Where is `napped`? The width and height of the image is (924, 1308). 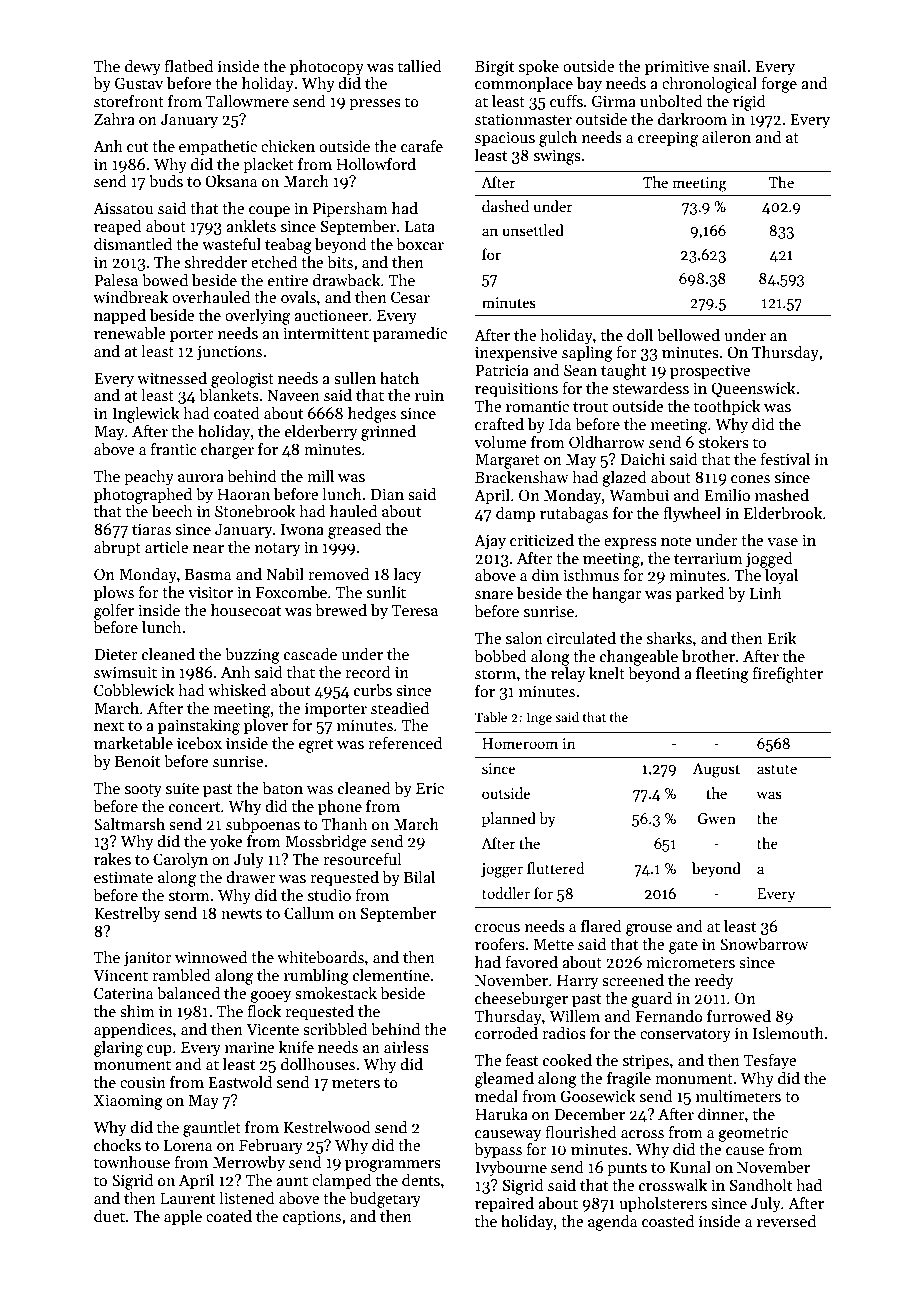 napped is located at coordinates (120, 317).
